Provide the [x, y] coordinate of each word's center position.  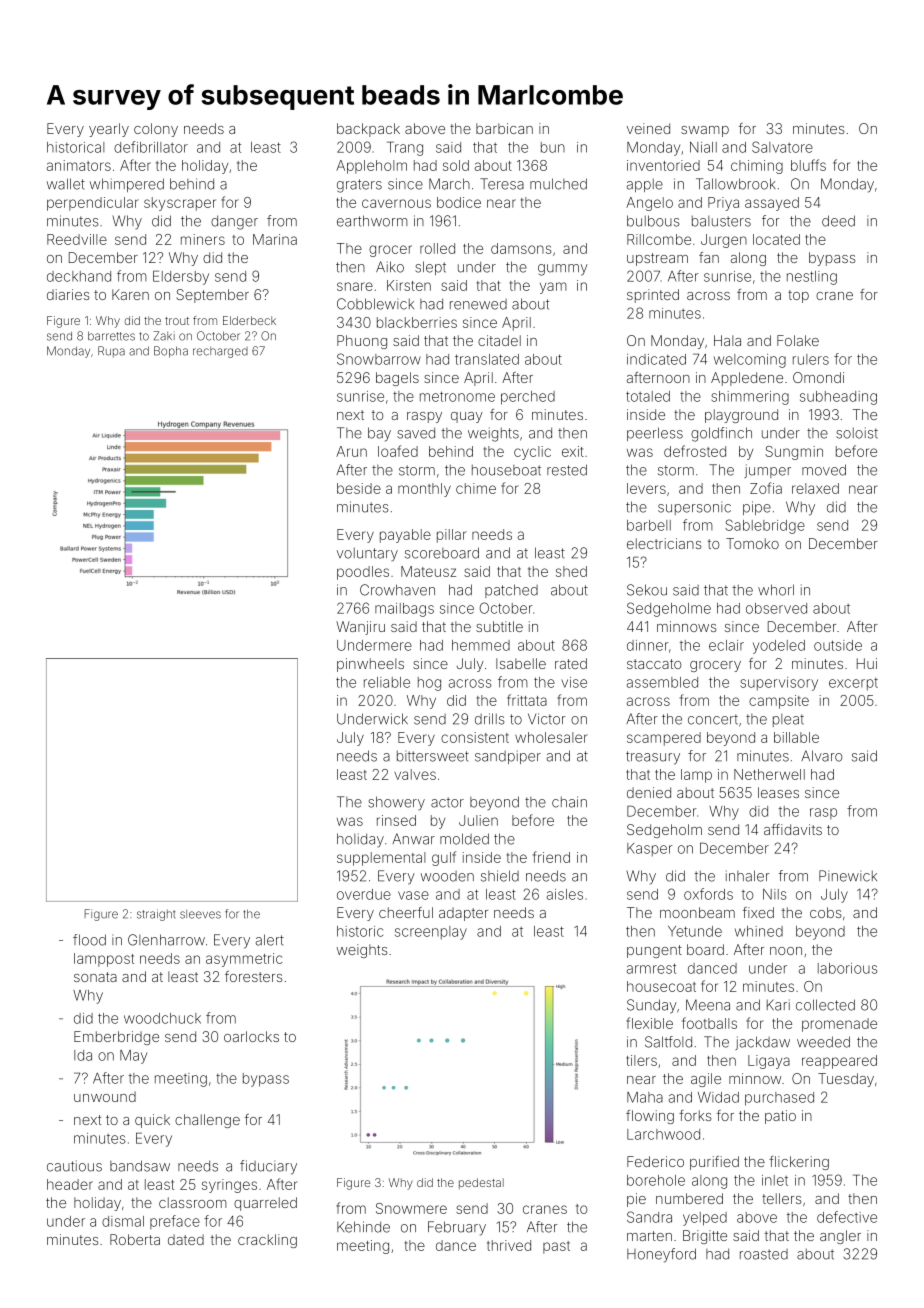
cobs [825, 912]
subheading [838, 398]
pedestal [481, 1183]
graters [359, 186]
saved [416, 433]
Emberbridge [116, 1038]
